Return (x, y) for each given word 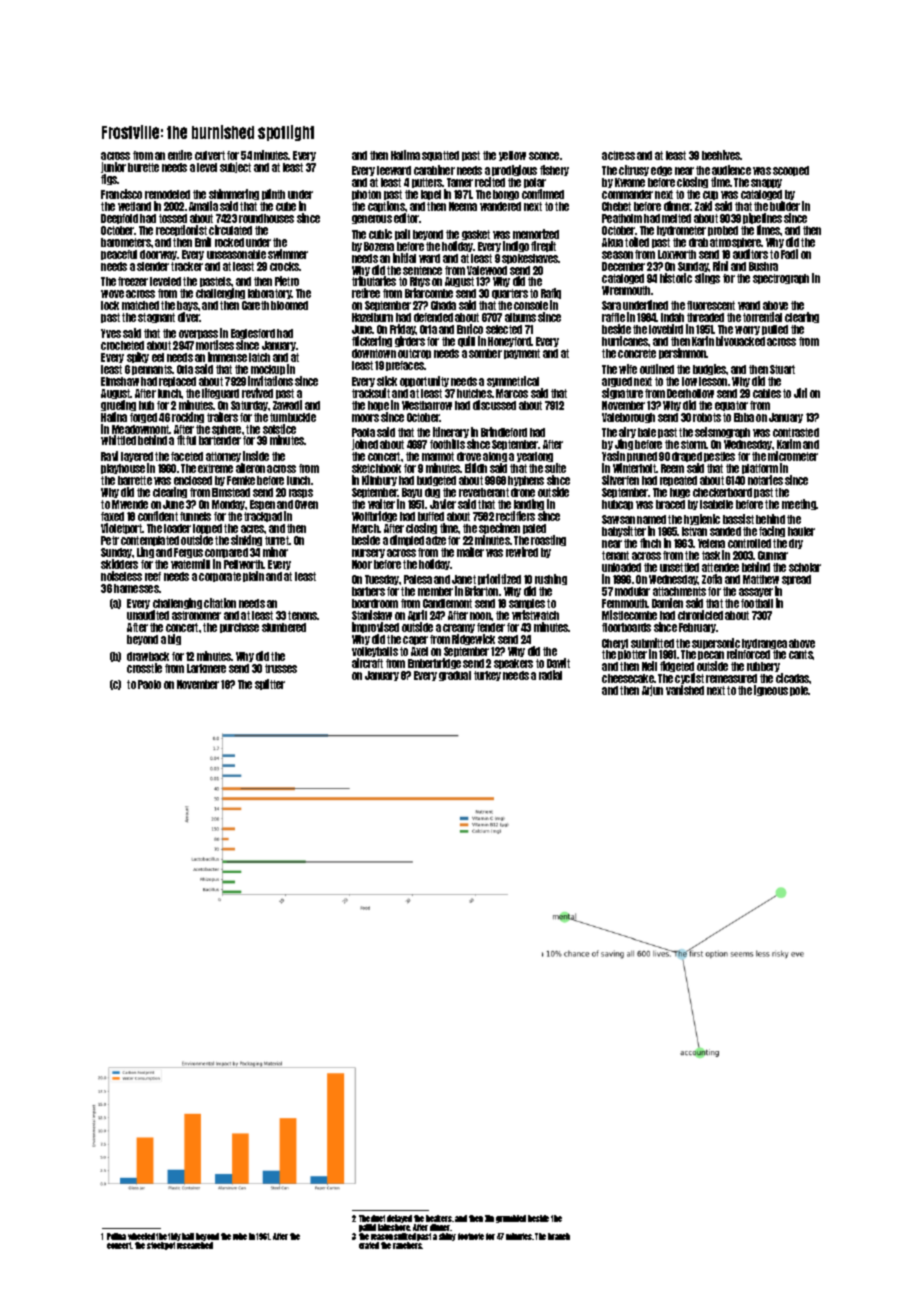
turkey (487, 676)
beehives (721, 155)
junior (113, 167)
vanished (685, 690)
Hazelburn (372, 317)
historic (676, 278)
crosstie (144, 668)
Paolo (149, 684)
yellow (512, 156)
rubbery (764, 668)
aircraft (367, 663)
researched (195, 1245)
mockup (268, 370)
